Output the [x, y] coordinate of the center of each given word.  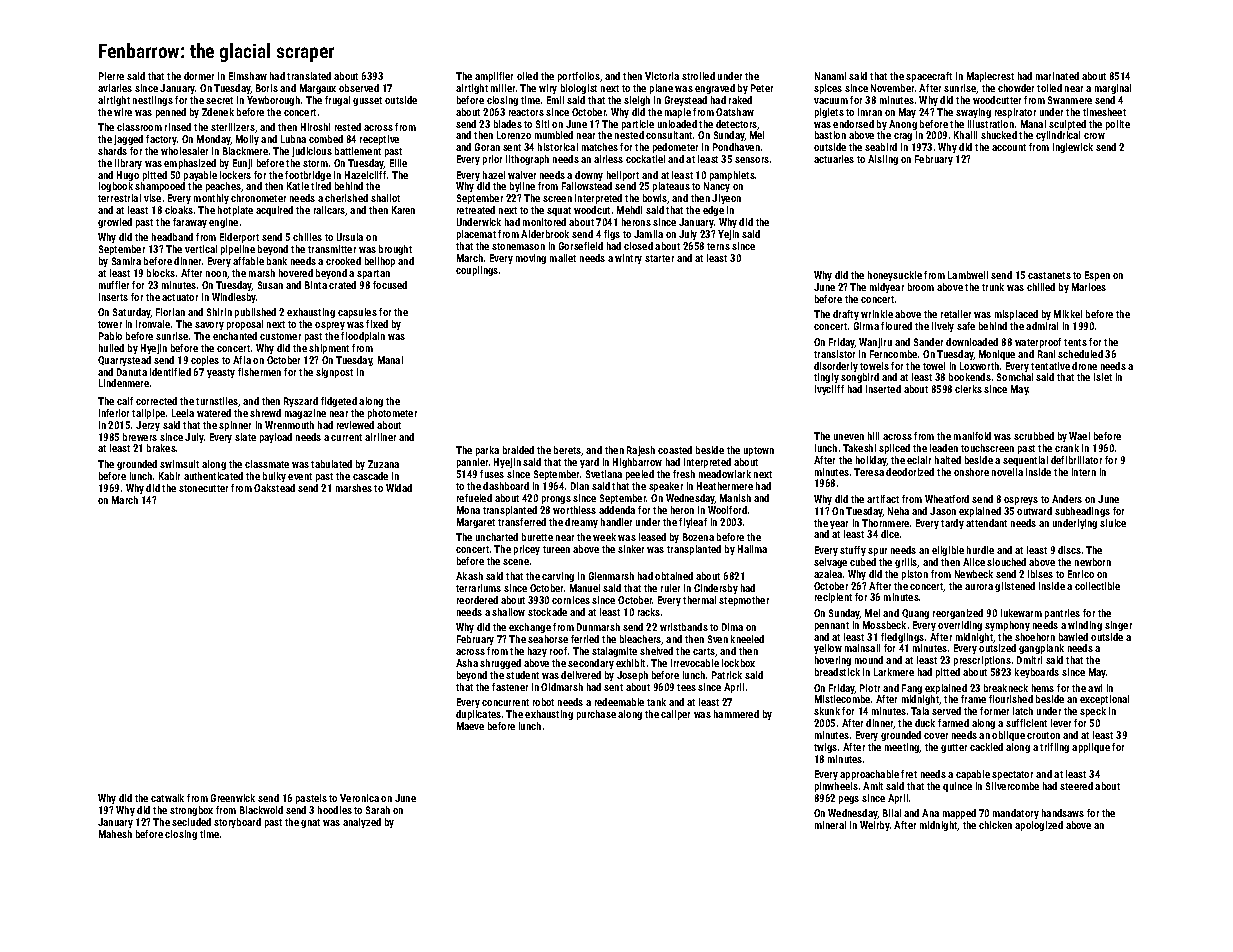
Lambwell [968, 275]
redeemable [619, 702]
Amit [873, 786]
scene [516, 562]
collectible [1097, 586]
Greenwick [233, 798]
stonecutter [203, 488]
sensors [752, 160]
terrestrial [119, 198]
